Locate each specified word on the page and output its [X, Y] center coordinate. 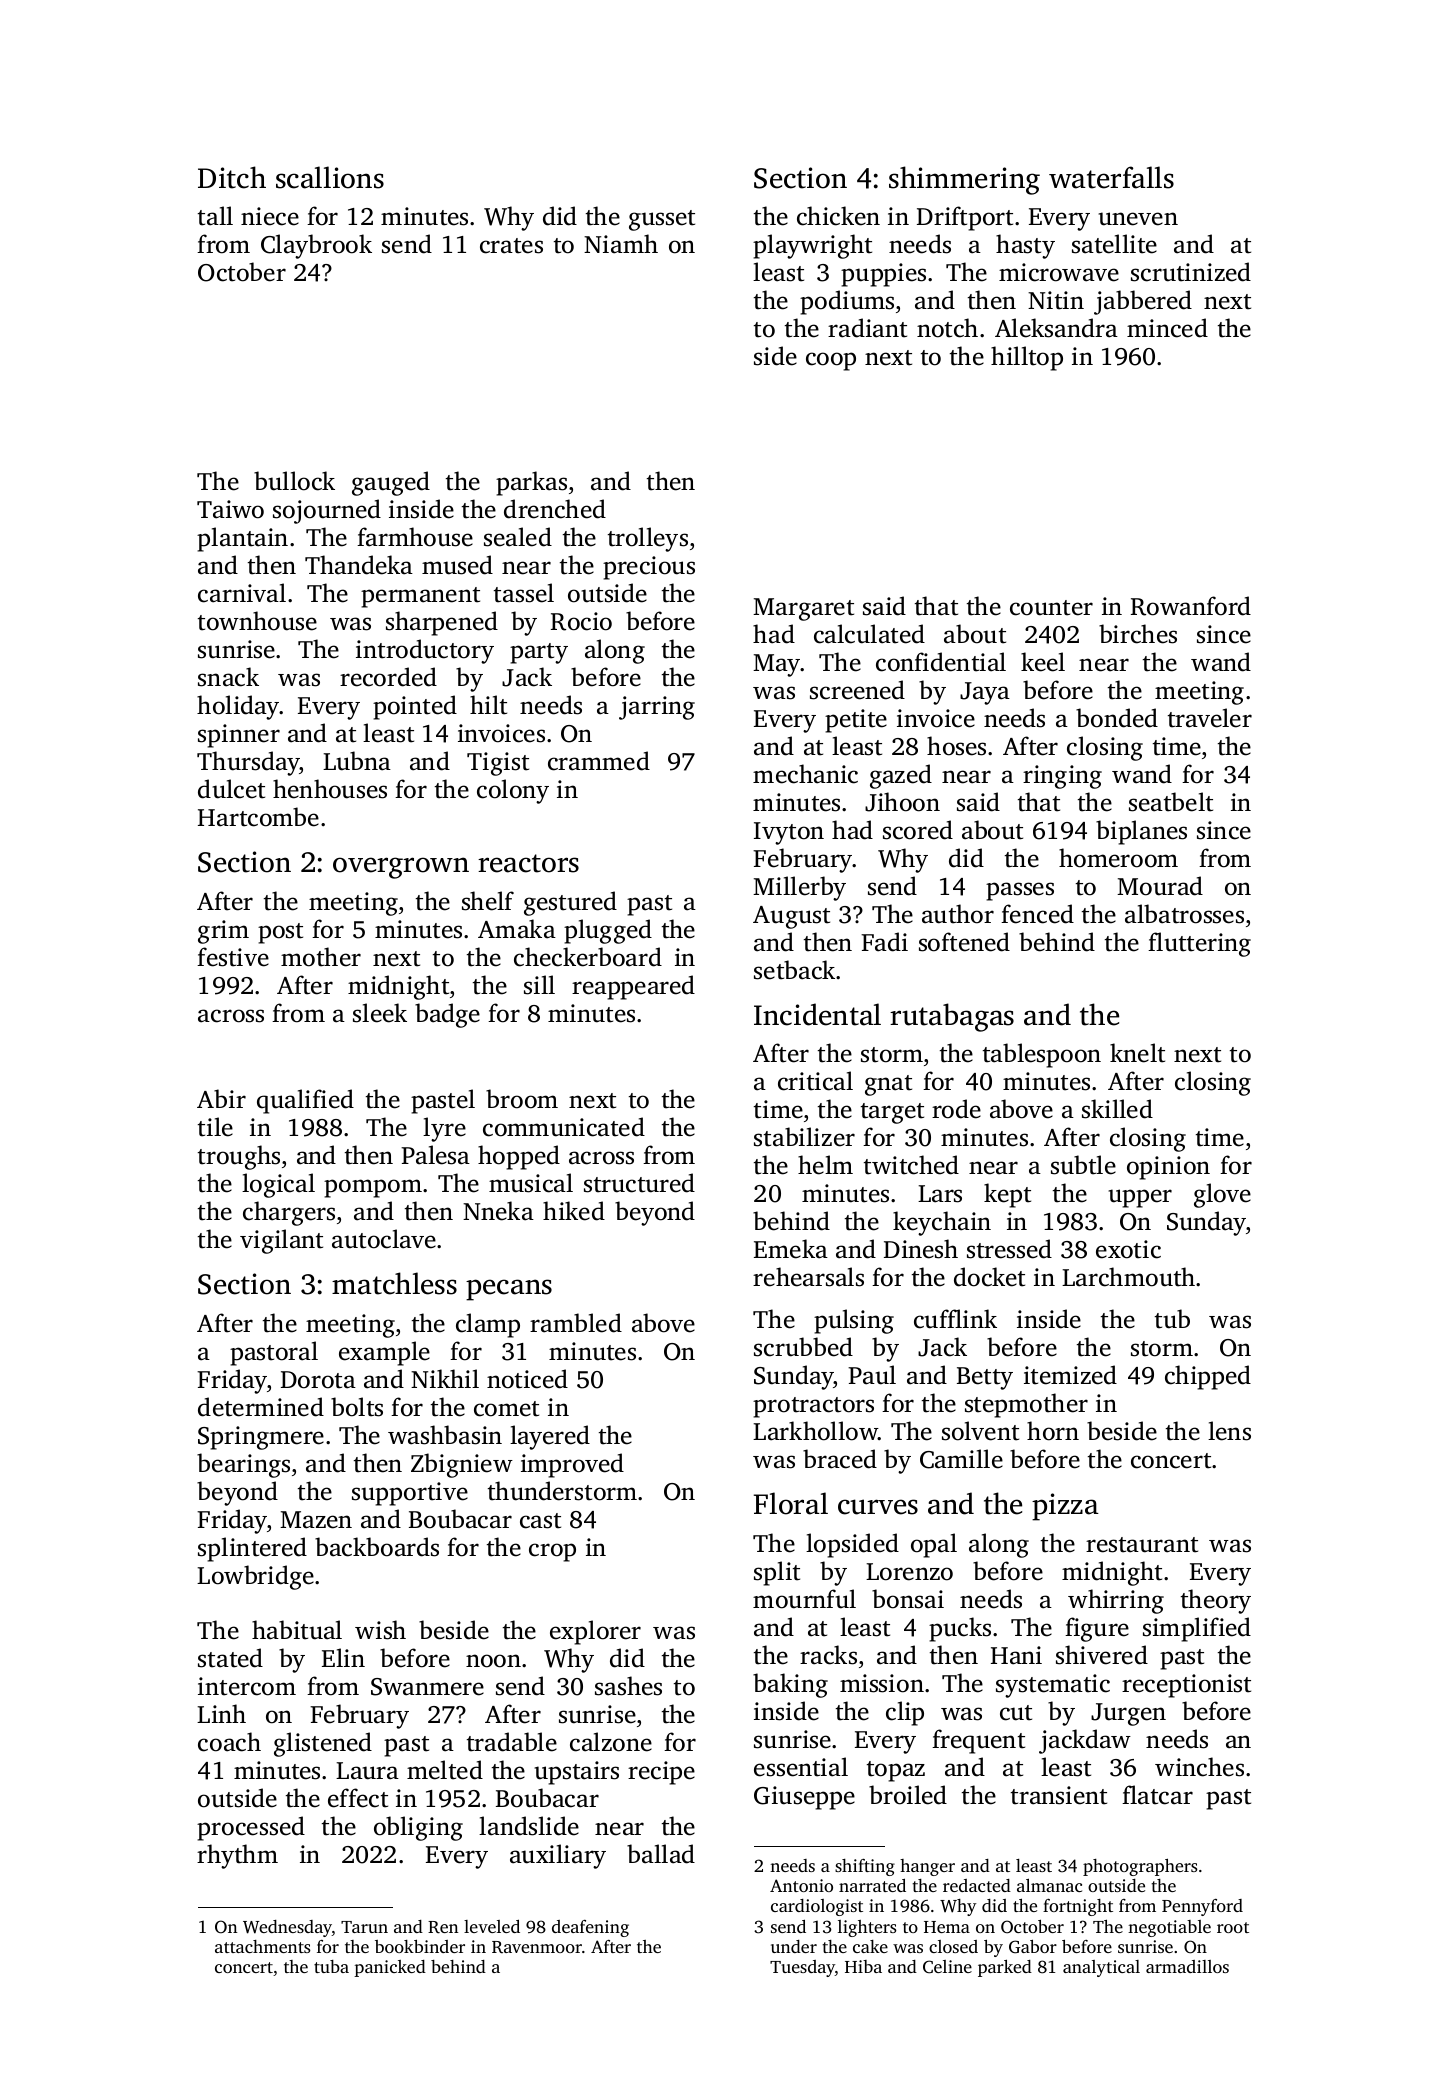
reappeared [633, 987]
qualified [305, 1101]
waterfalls [1111, 177]
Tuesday [802, 1968]
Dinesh [921, 1249]
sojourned [327, 511]
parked [1005, 1968]
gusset [662, 220]
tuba [331, 1966]
